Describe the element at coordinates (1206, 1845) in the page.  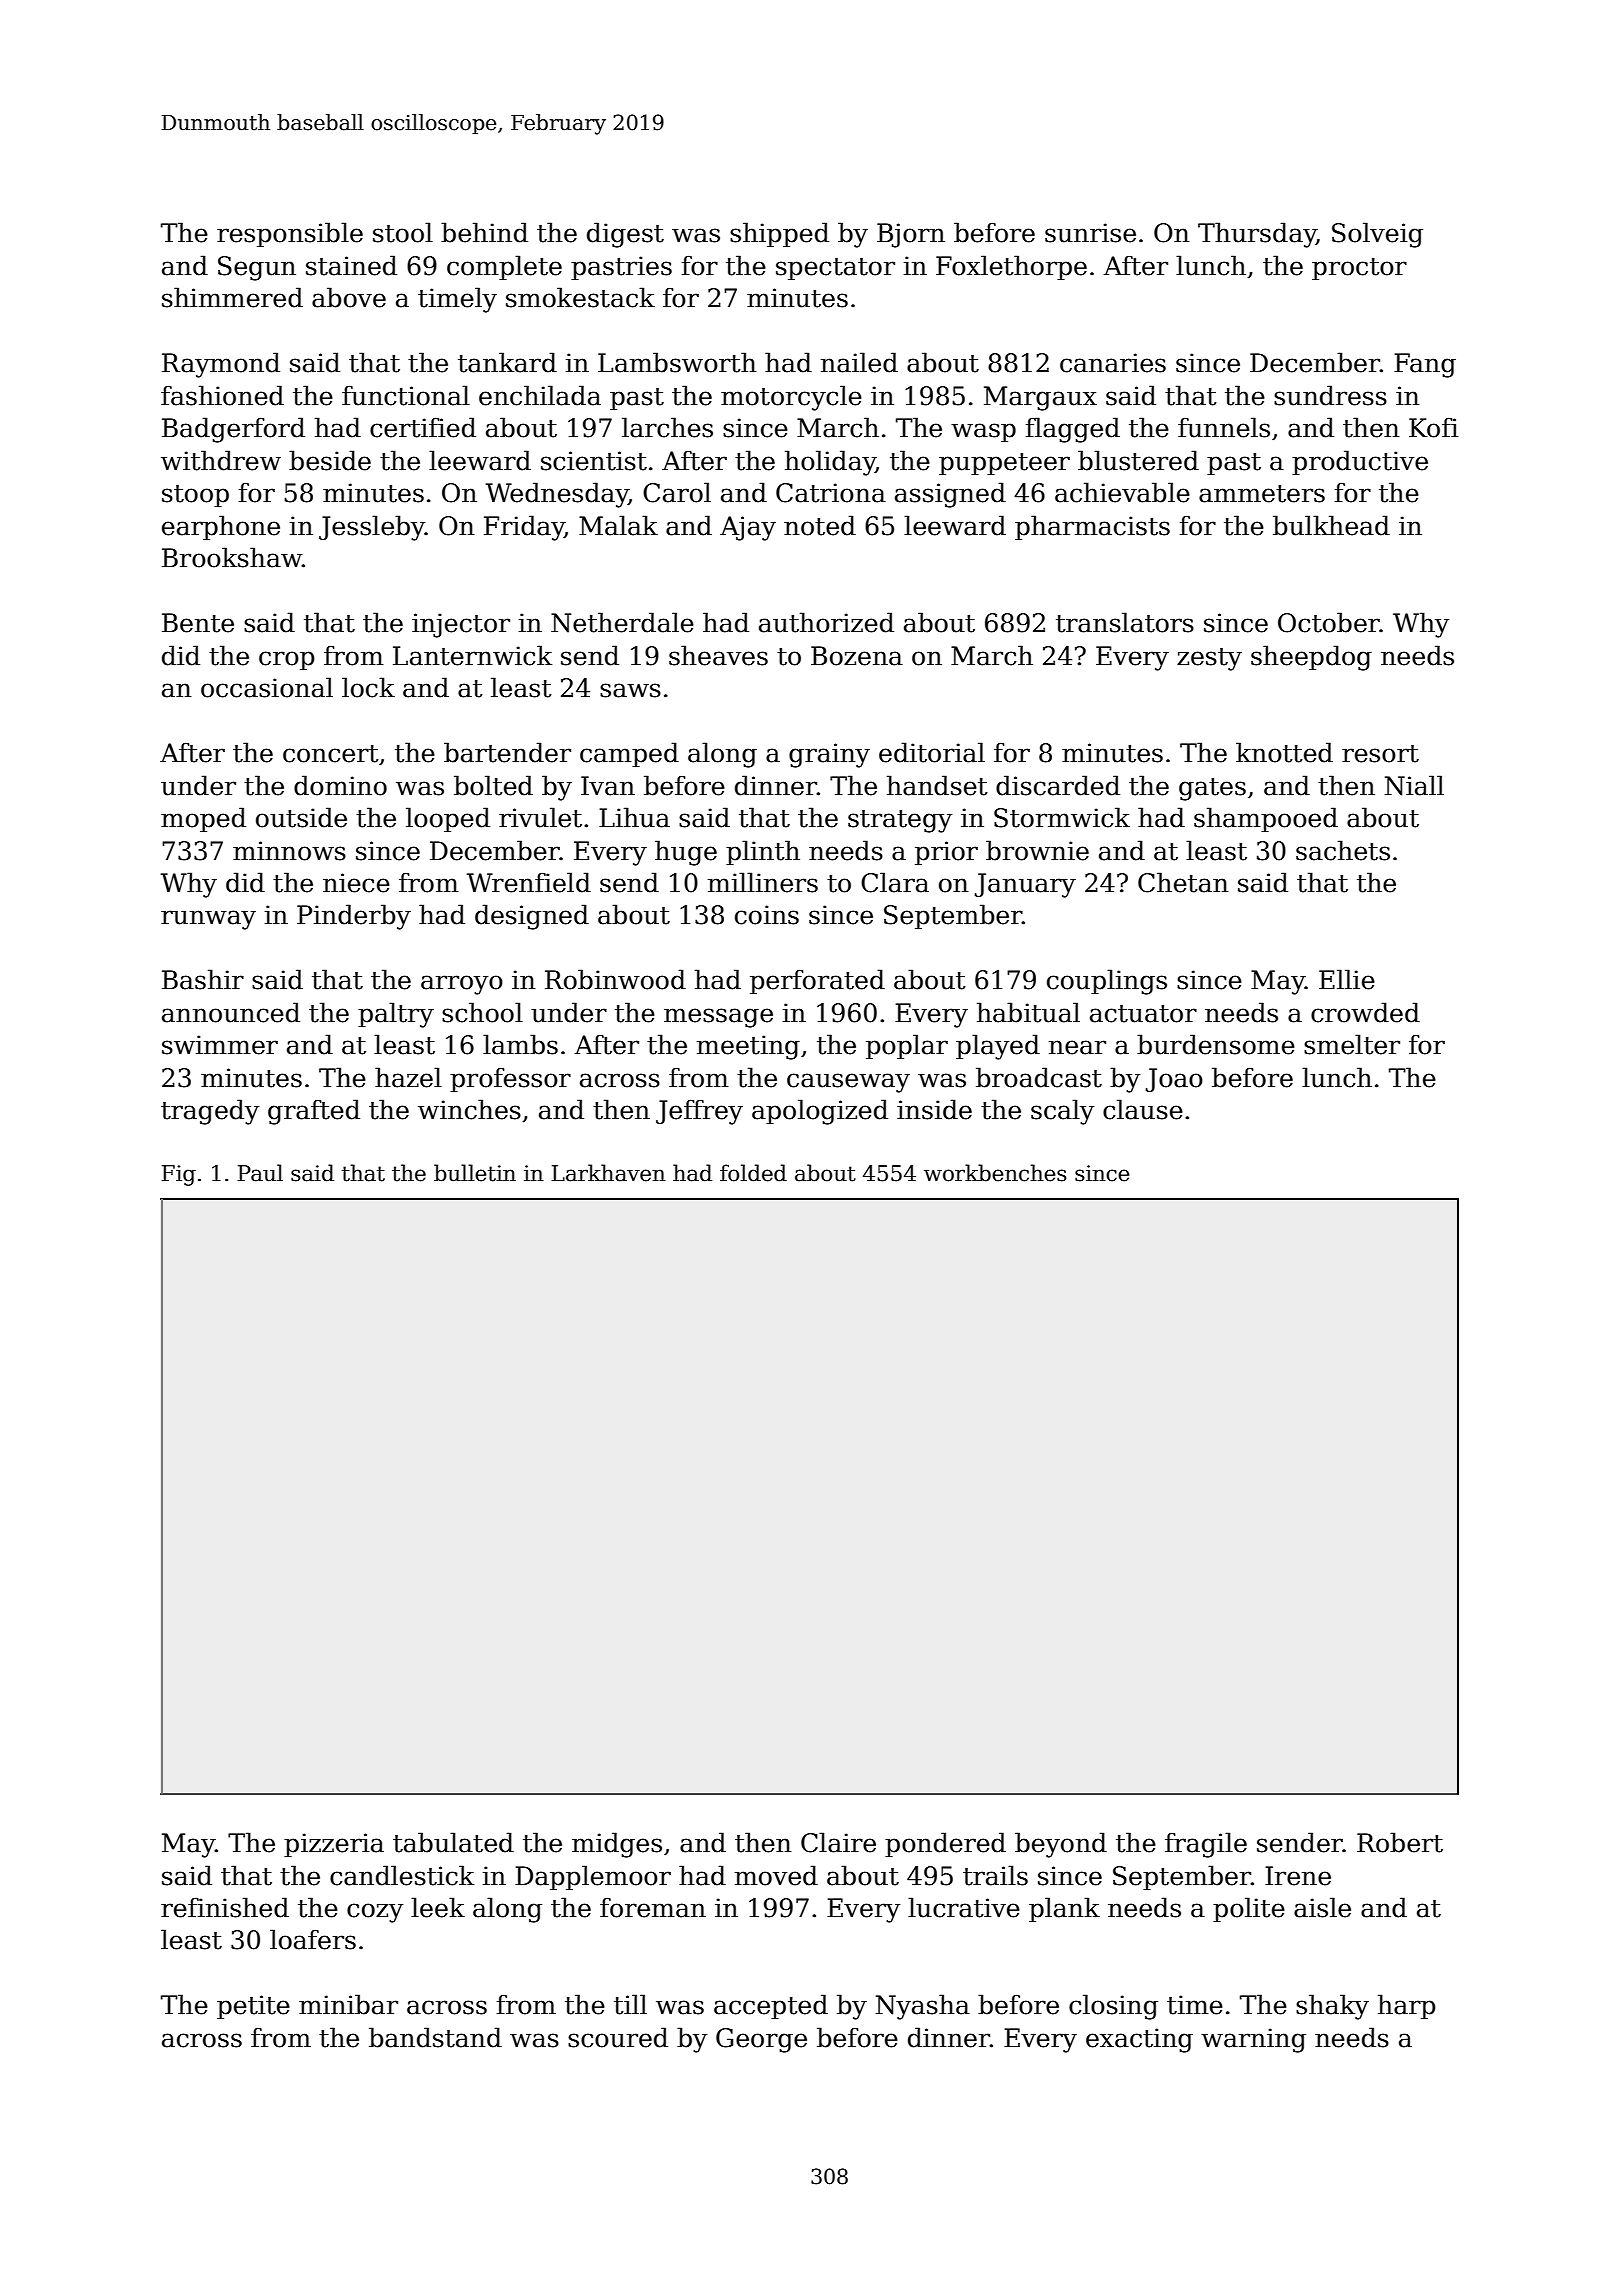
I see `fragile` at that location.
